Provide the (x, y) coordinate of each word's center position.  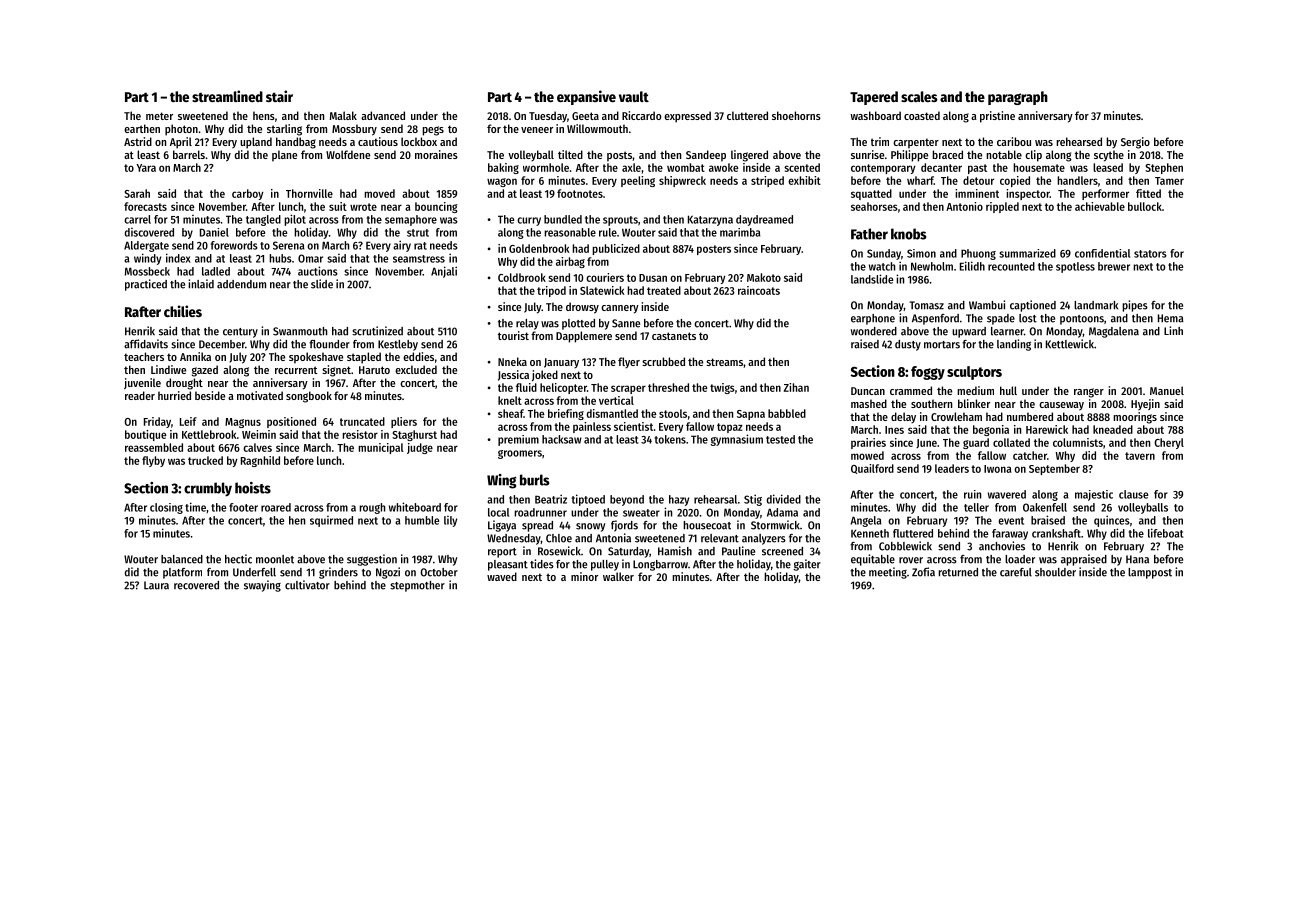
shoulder (1055, 572)
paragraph (1018, 98)
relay (527, 324)
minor (584, 576)
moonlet (275, 559)
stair (279, 96)
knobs (908, 234)
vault (634, 96)
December (222, 344)
